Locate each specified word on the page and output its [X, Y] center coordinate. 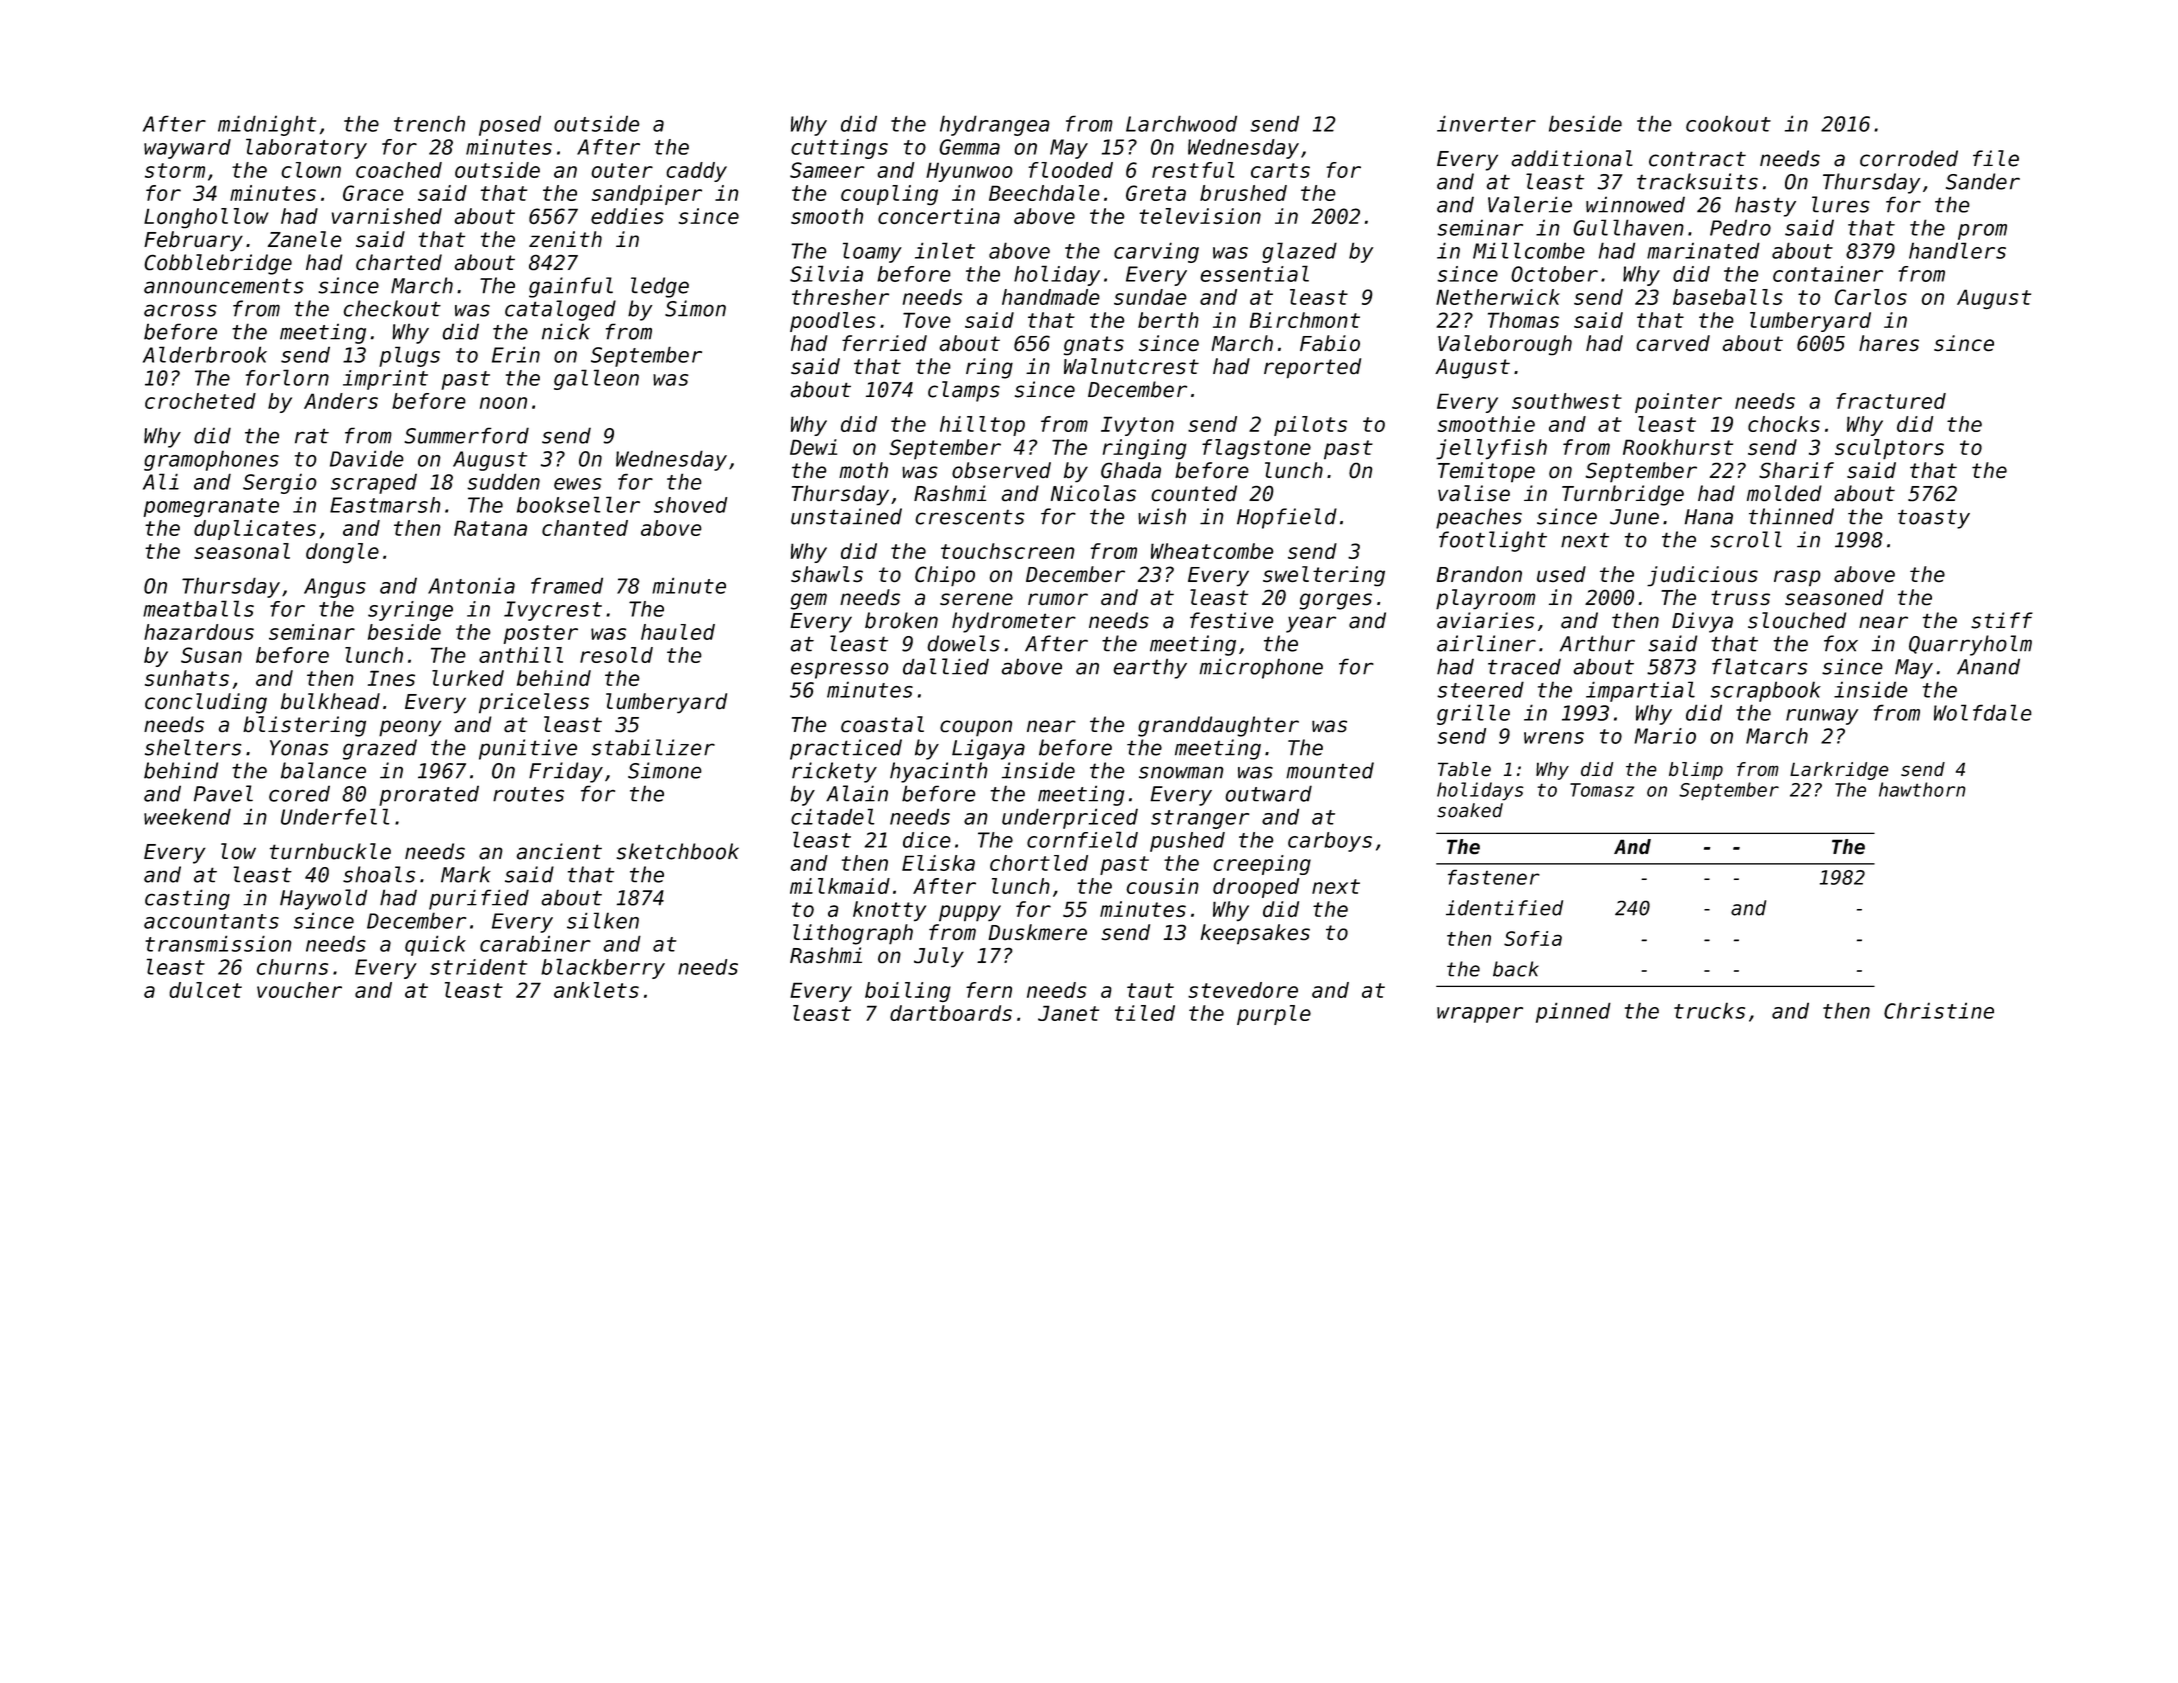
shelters [193, 747]
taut [1150, 990]
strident [478, 967]
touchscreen [1007, 551]
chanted [585, 528]
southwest [1567, 401]
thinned [1791, 516]
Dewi [813, 447]
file [1996, 158]
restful [1193, 170]
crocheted [200, 401]
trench [429, 123]
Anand [1988, 666]
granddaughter [1218, 726]
